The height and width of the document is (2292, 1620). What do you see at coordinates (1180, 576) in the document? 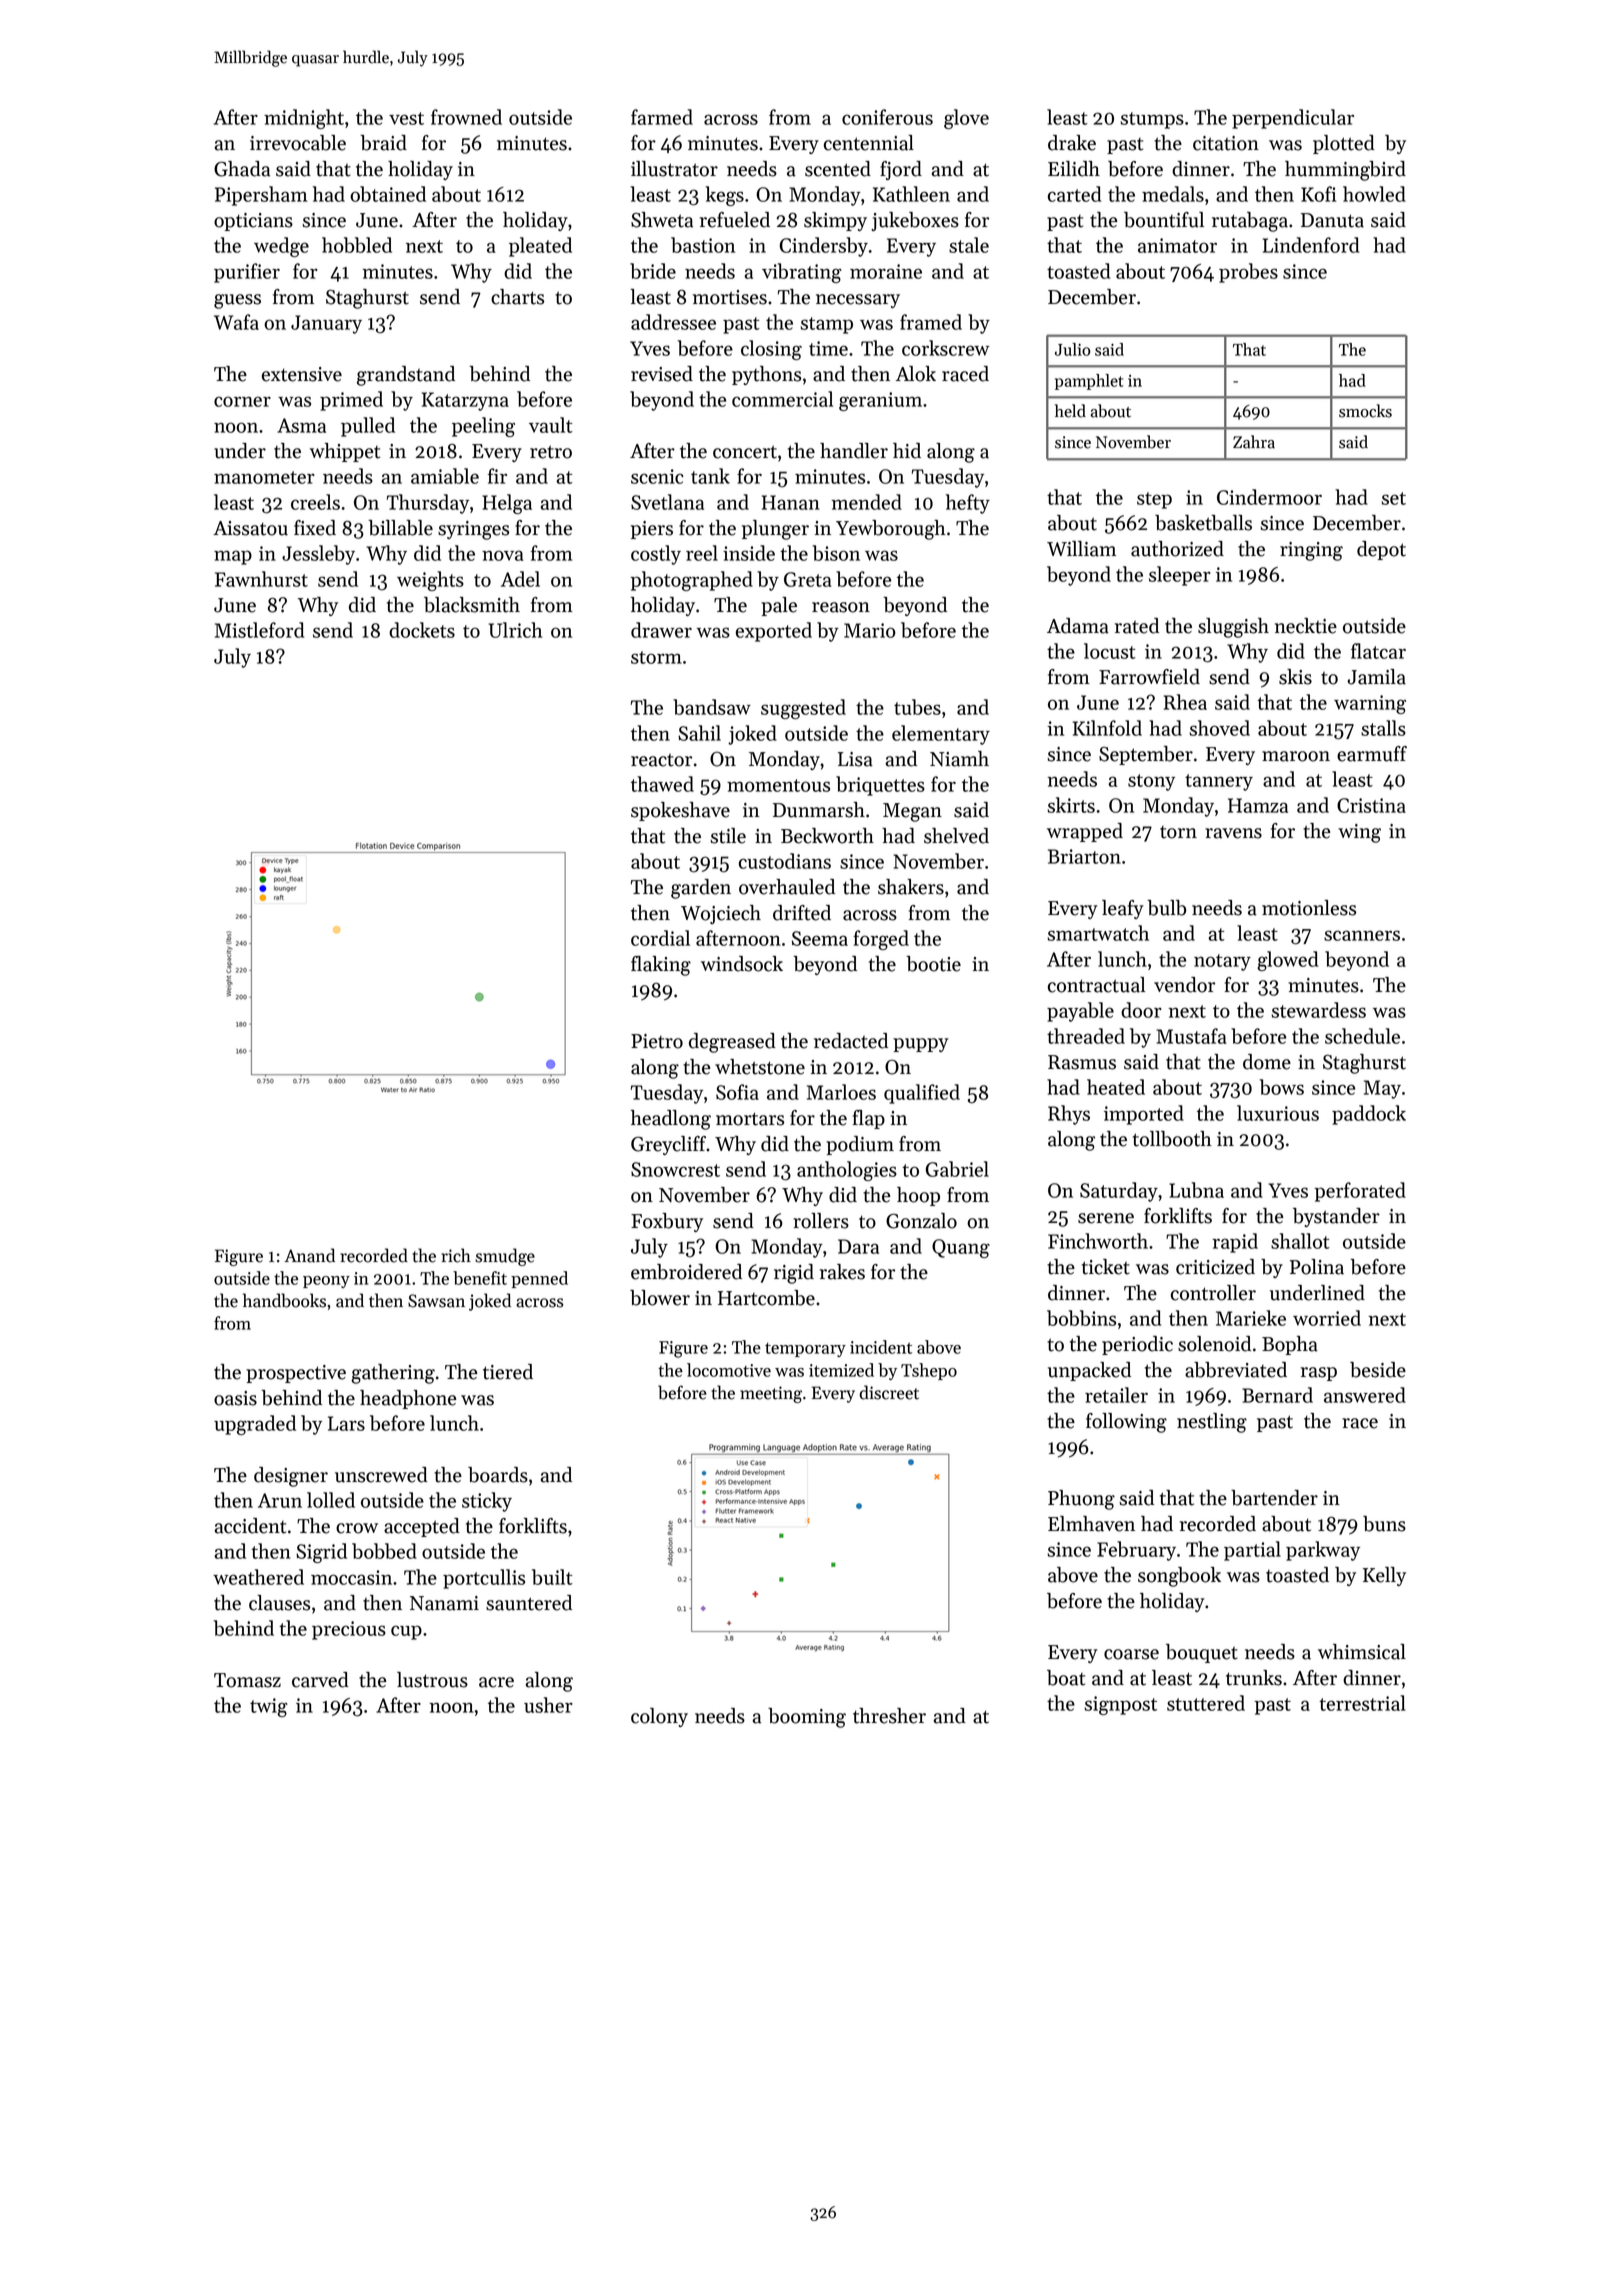
I see `sleeper` at bounding box center [1180, 576].
